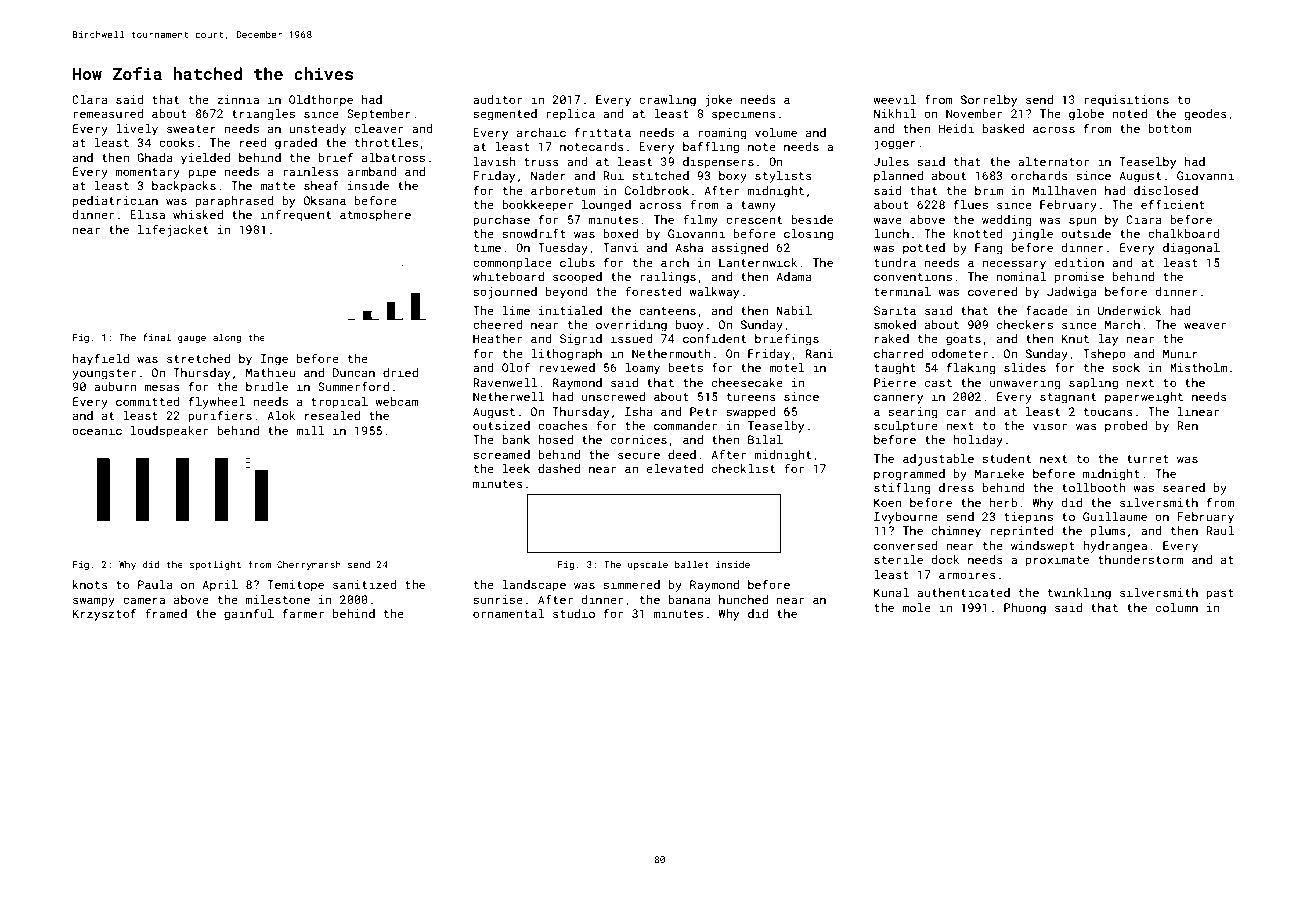 This image has height=924, width=1308. I want to click on specimens, so click(744, 115).
